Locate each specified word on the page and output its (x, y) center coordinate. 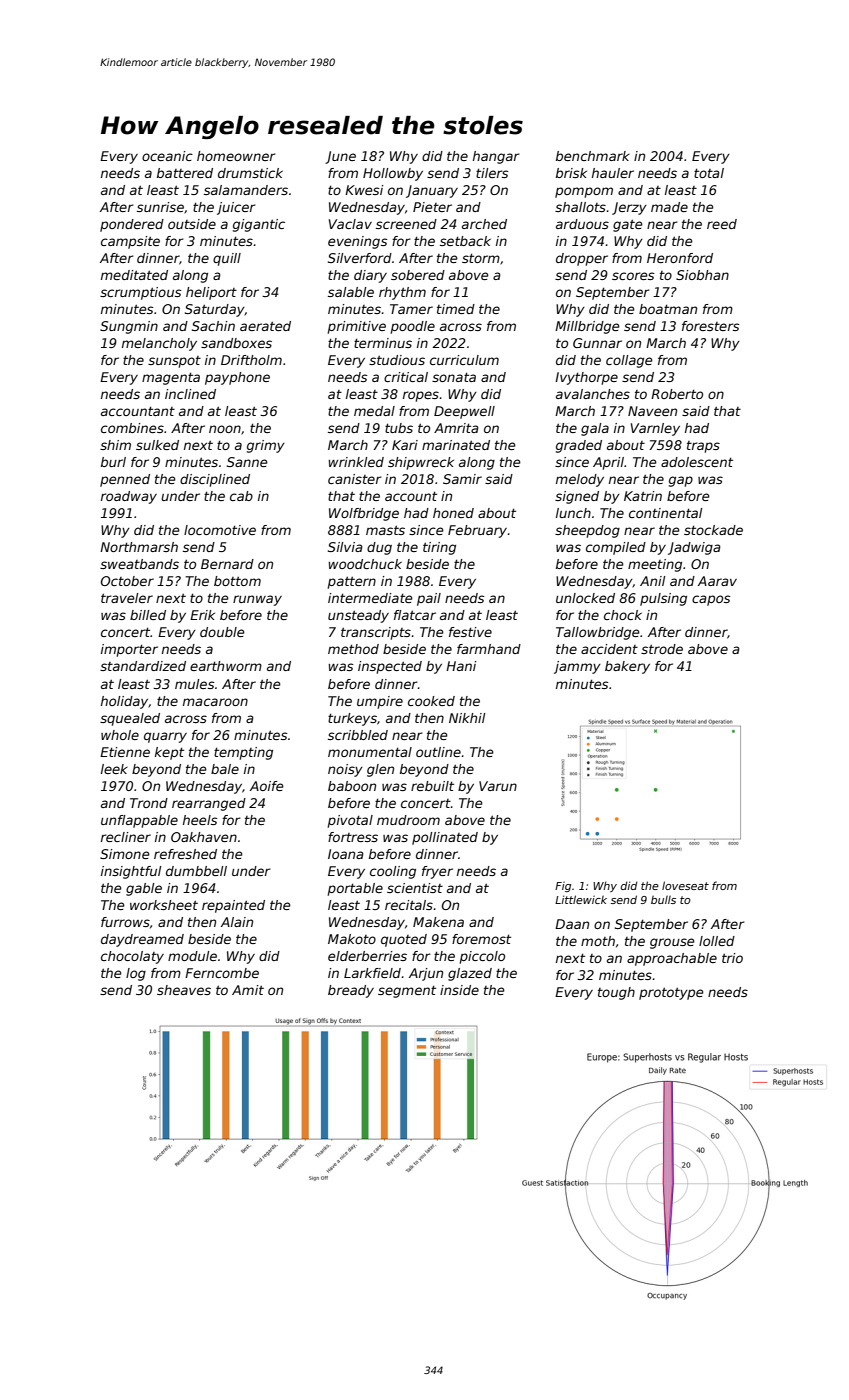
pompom (584, 192)
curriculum (464, 360)
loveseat (685, 885)
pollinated (445, 838)
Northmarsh (139, 547)
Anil (652, 581)
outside (192, 224)
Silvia (345, 547)
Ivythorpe (586, 378)
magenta (171, 378)
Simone (125, 854)
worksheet (164, 905)
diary (370, 276)
